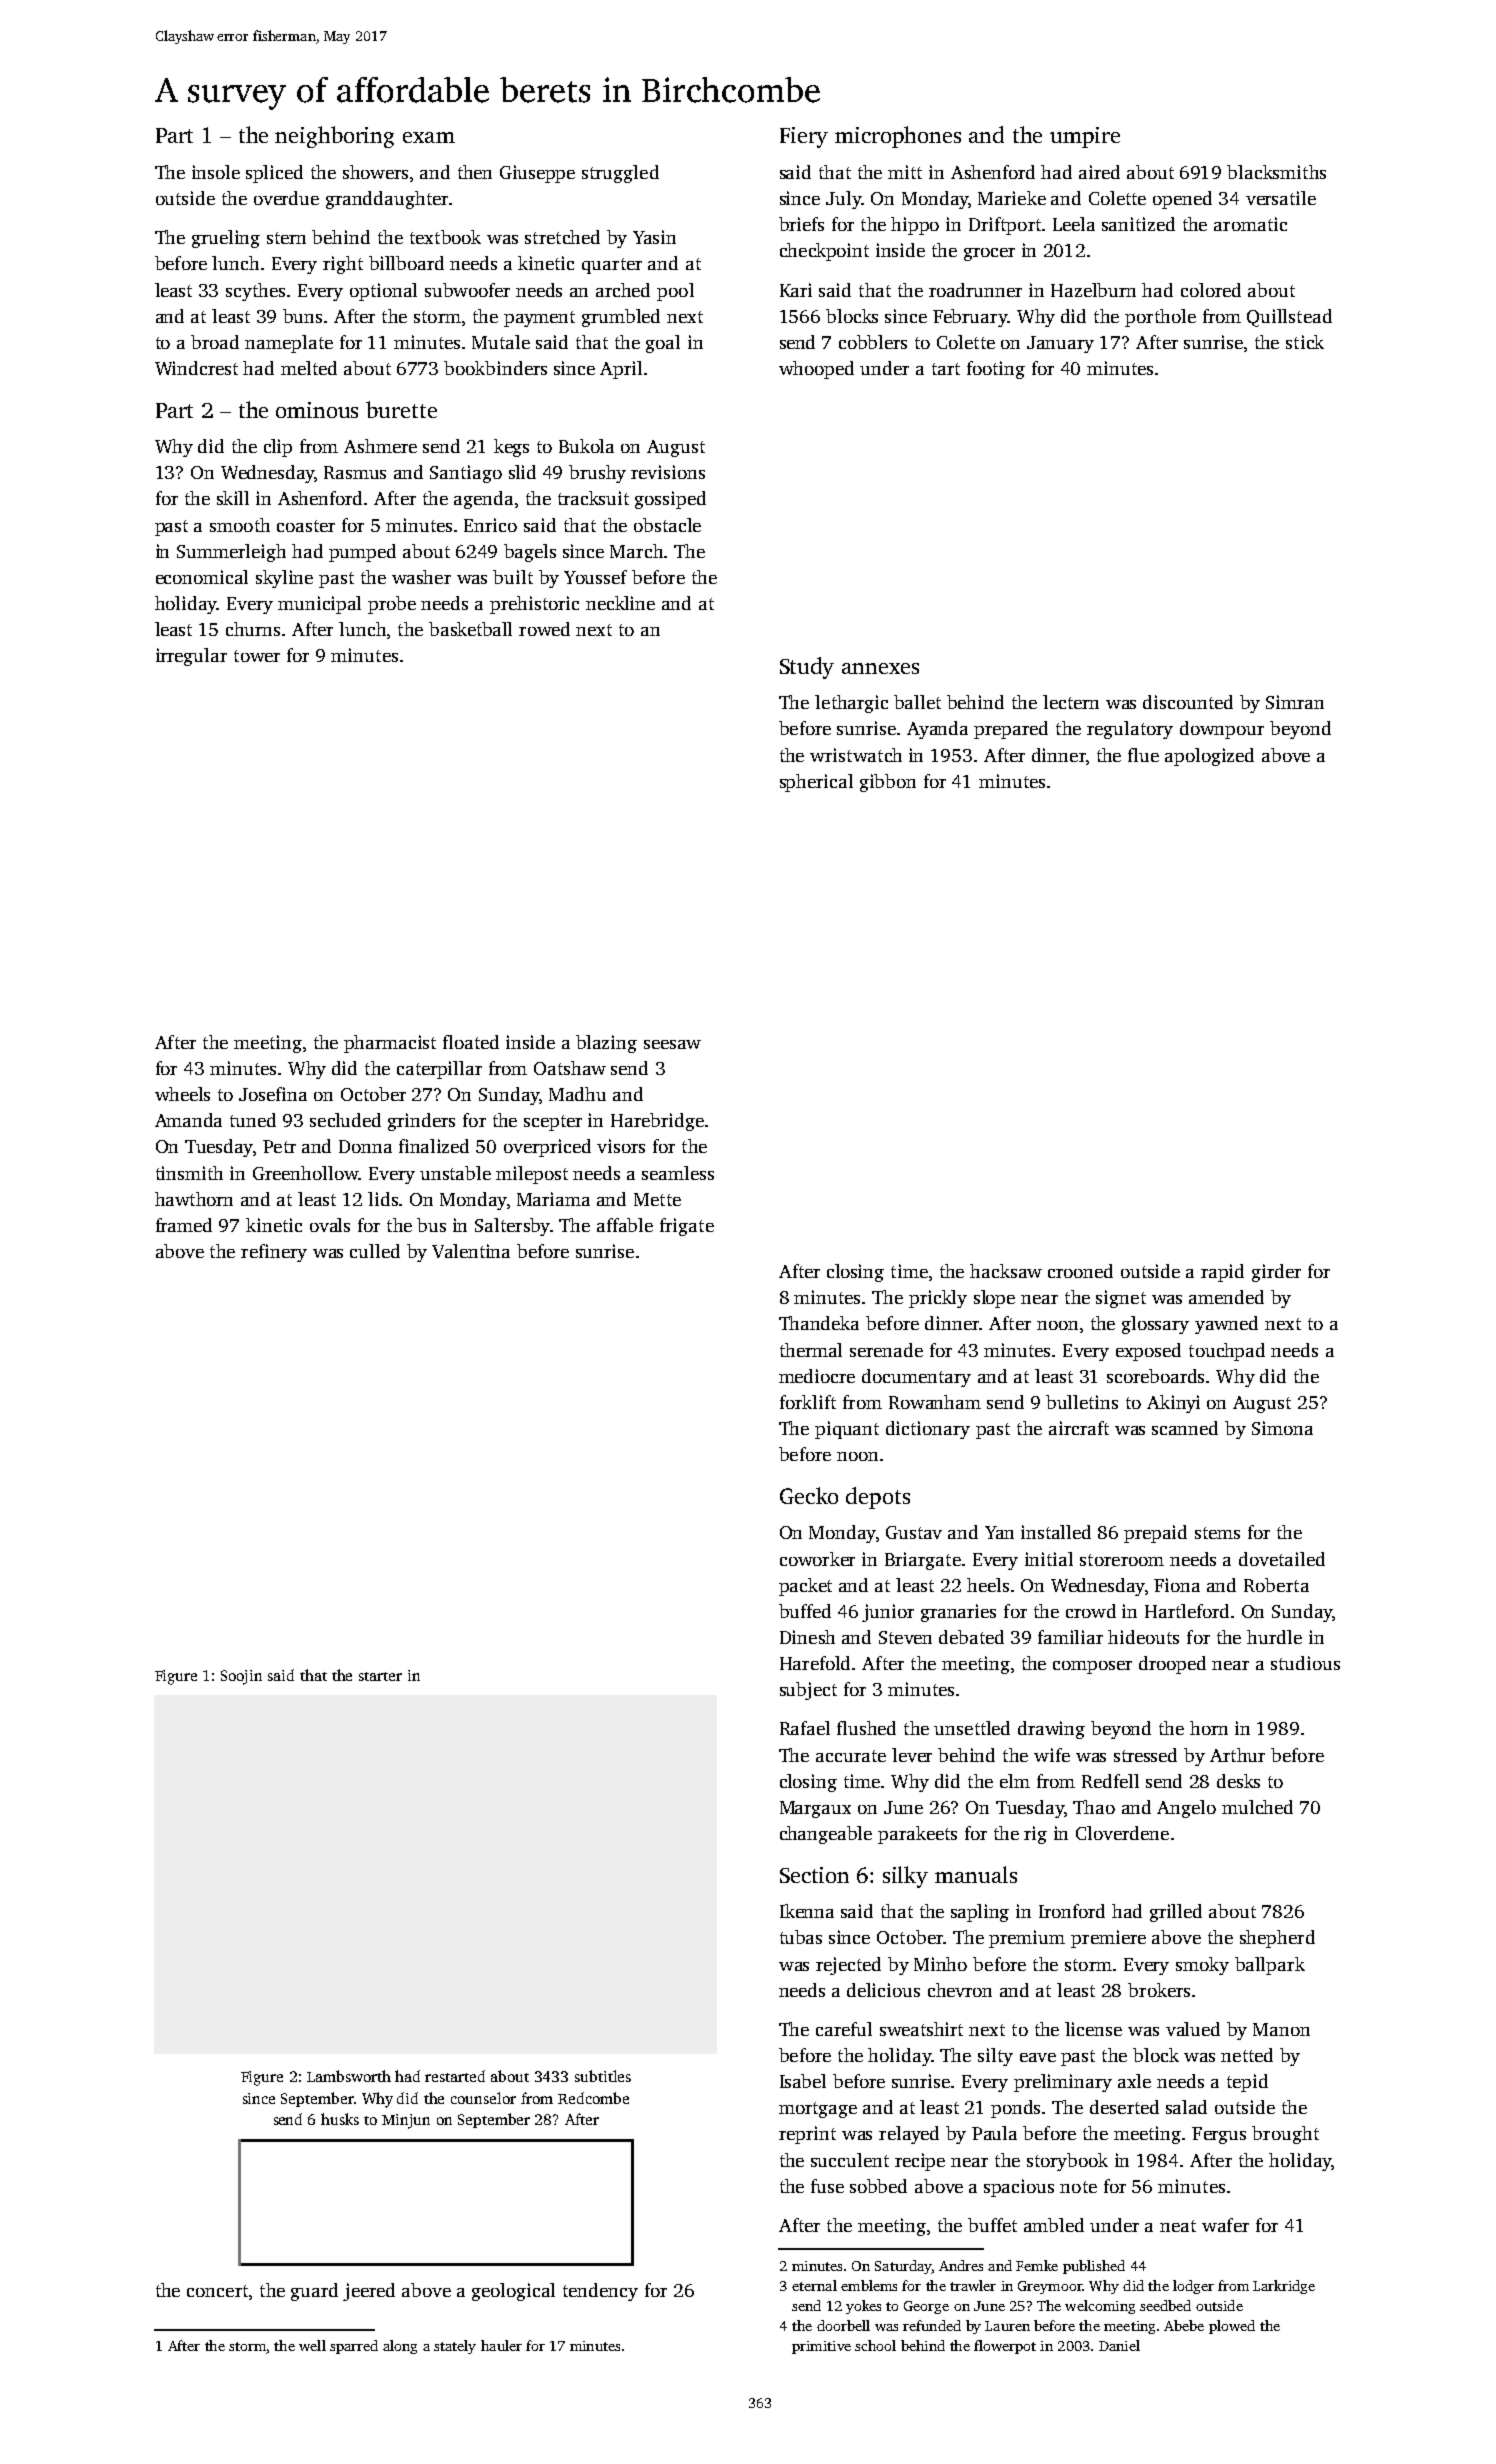 This screenshot has width=1496, height=2464. What do you see at coordinates (1238, 1781) in the screenshot?
I see `desks` at bounding box center [1238, 1781].
